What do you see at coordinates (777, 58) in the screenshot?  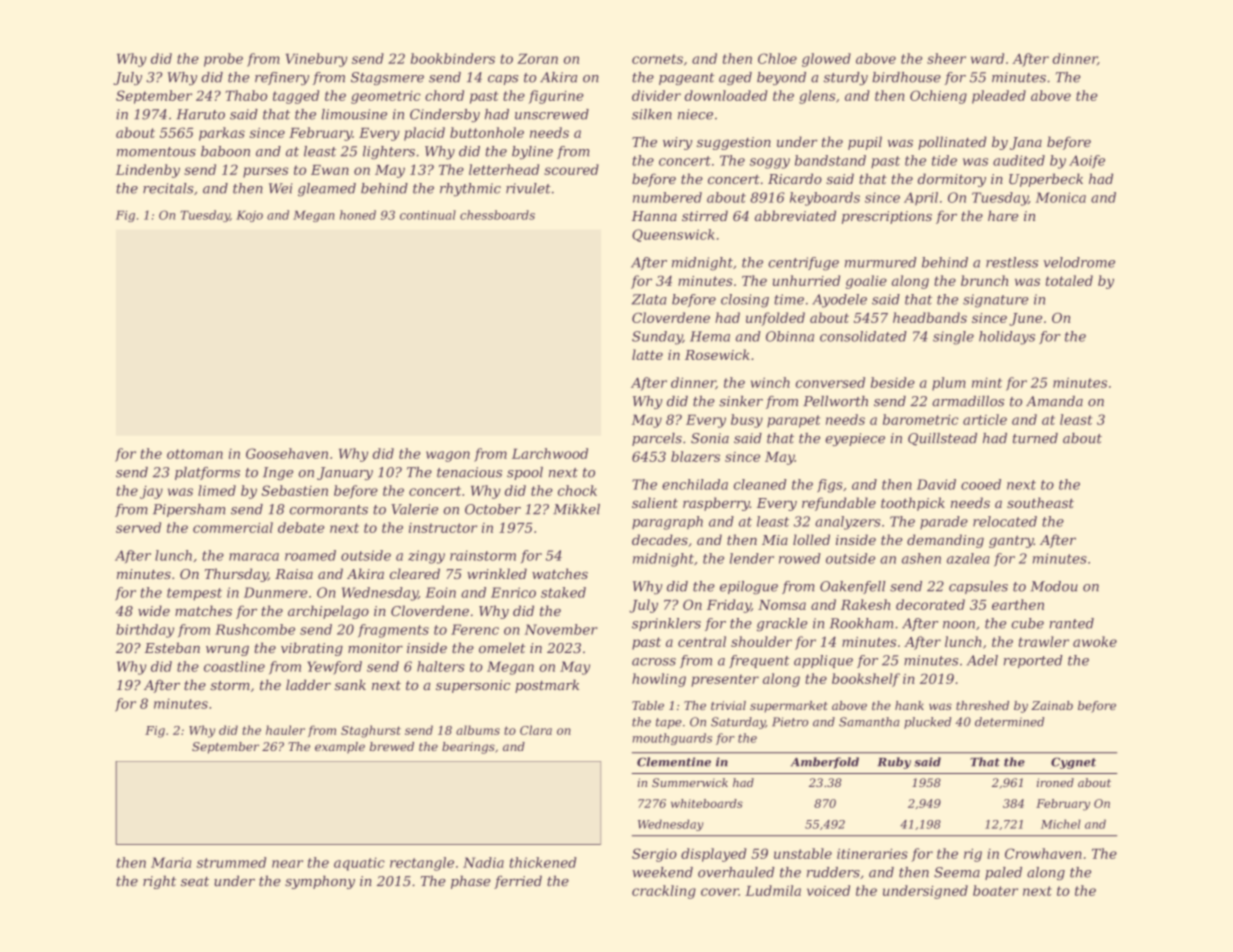 I see `Chloe` at bounding box center [777, 58].
